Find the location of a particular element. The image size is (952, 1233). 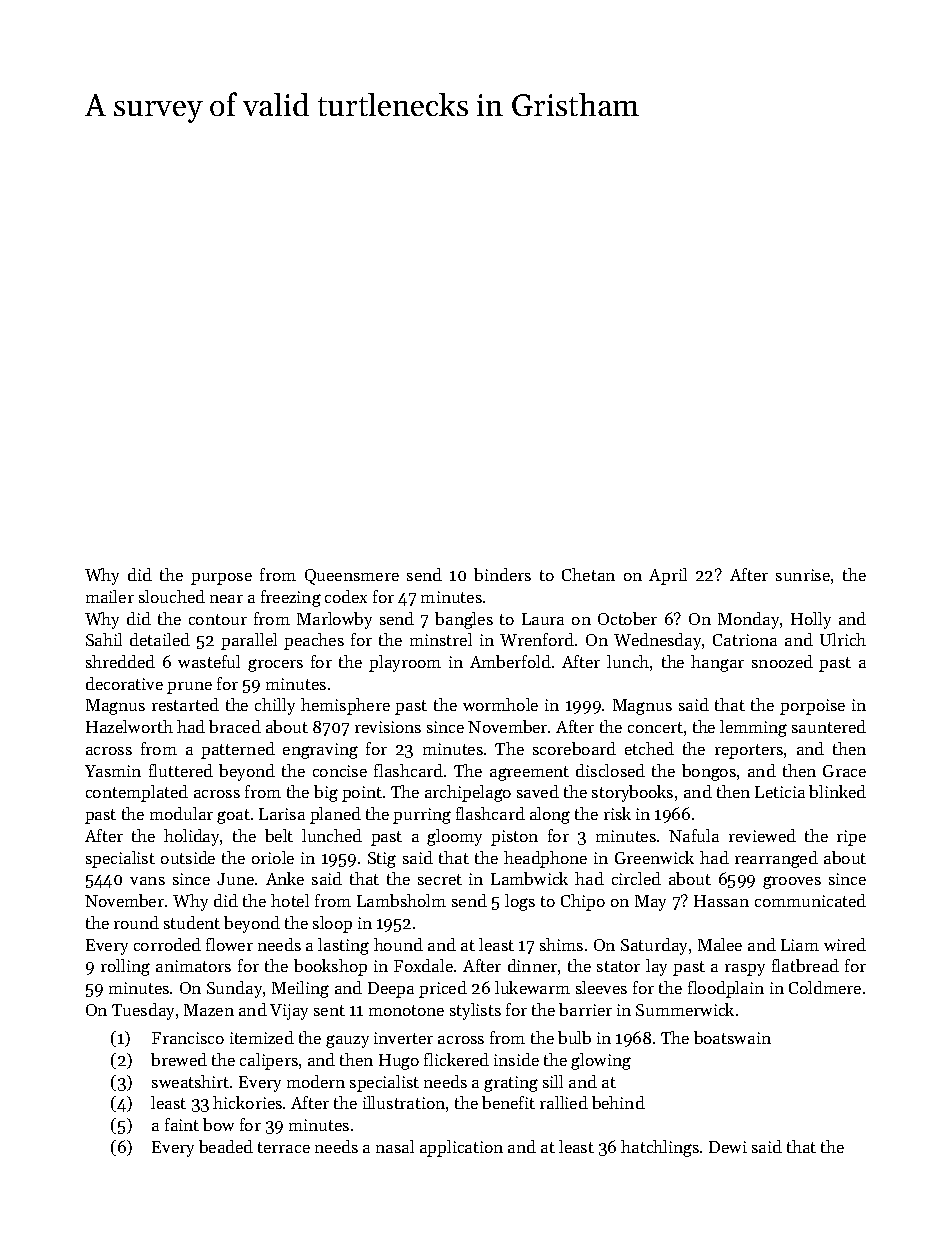

logs is located at coordinates (520, 902).
